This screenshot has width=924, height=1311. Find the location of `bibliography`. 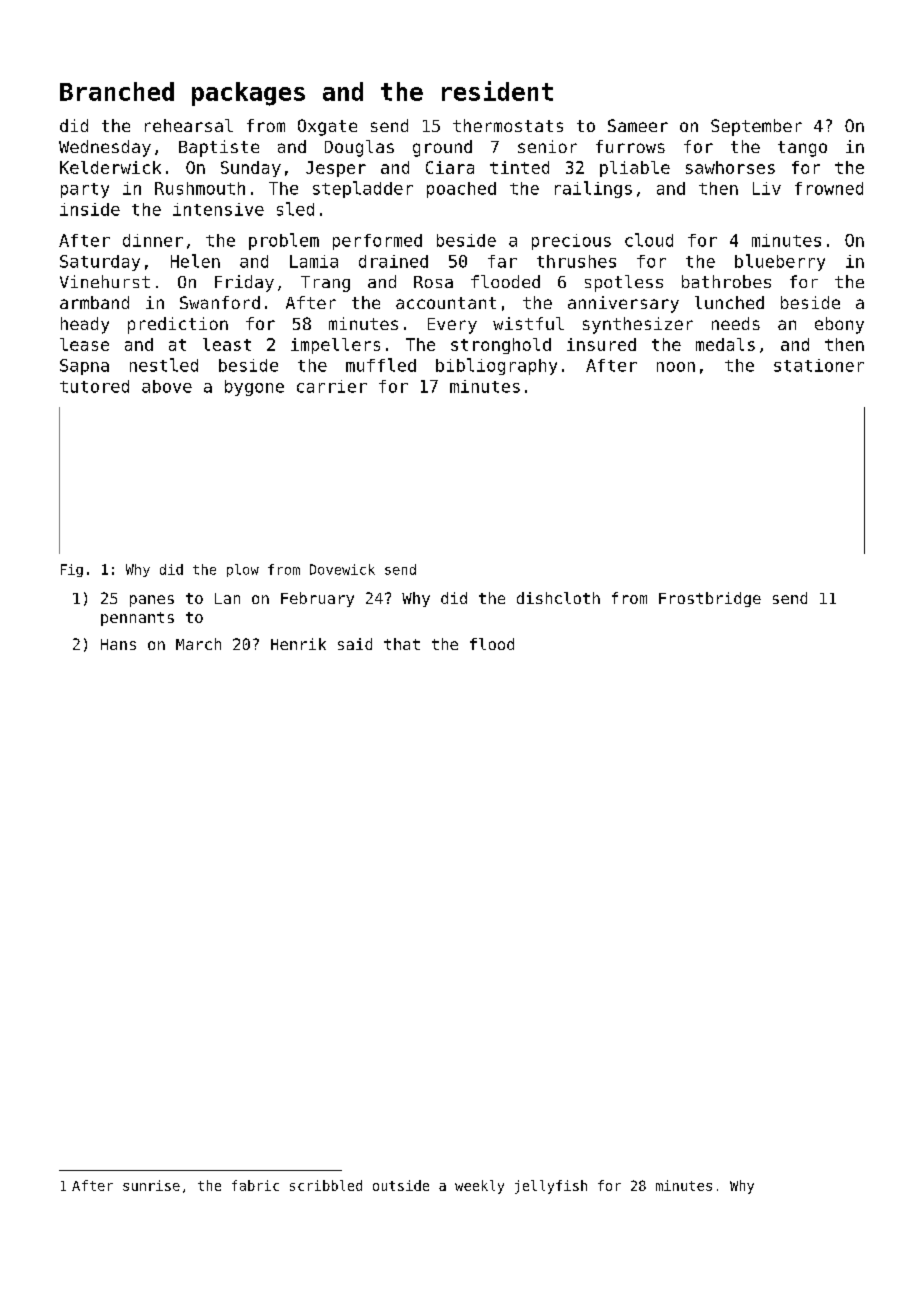

bibliography is located at coordinates (496, 366).
